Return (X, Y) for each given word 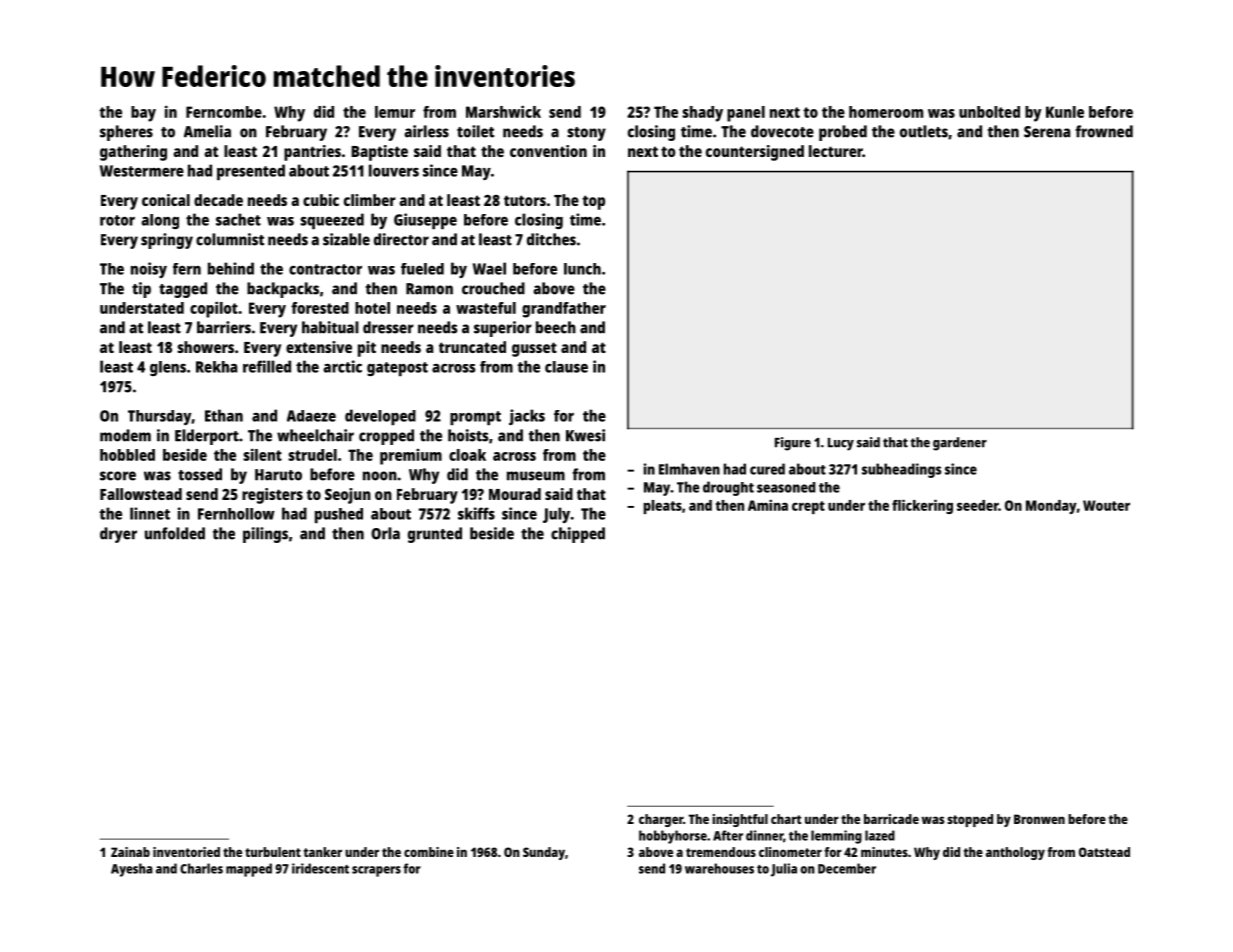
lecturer (836, 151)
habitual (330, 327)
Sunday (544, 853)
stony (586, 134)
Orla (385, 533)
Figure (793, 444)
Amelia (207, 131)
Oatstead (1104, 852)
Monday (1051, 507)
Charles (201, 868)
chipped (578, 535)
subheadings (901, 470)
